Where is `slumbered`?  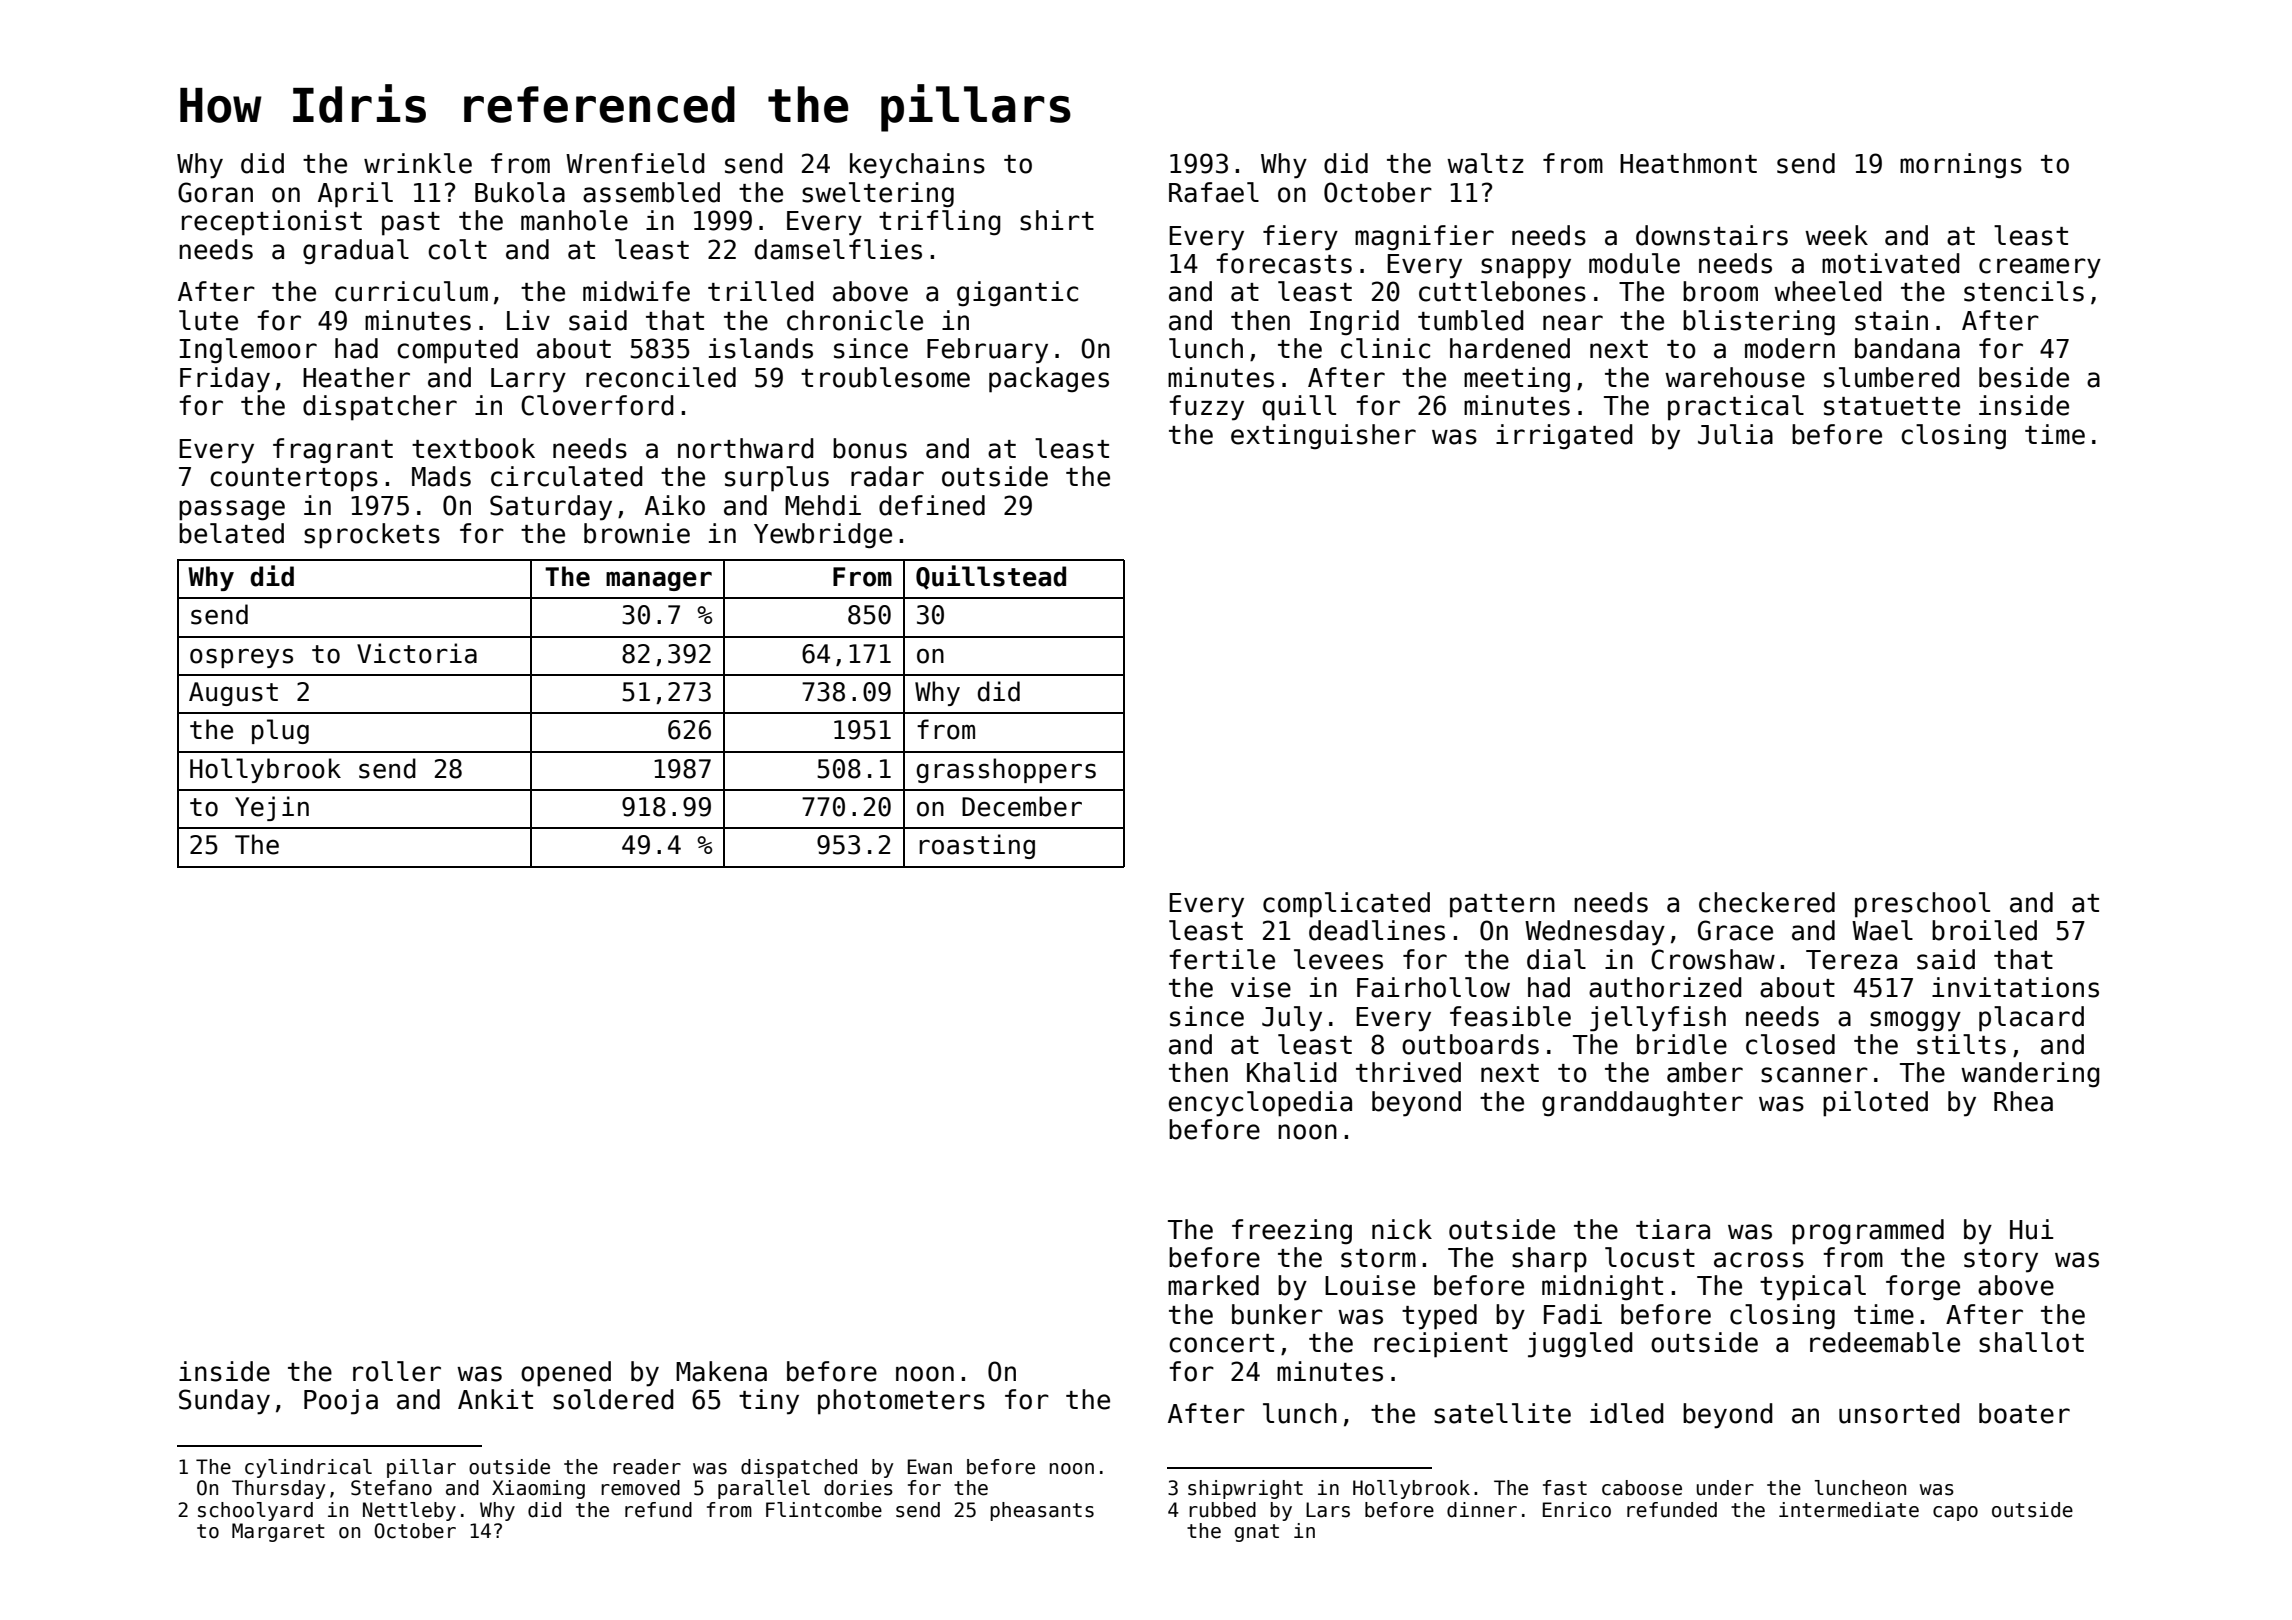
slumbered is located at coordinates (1892, 377).
